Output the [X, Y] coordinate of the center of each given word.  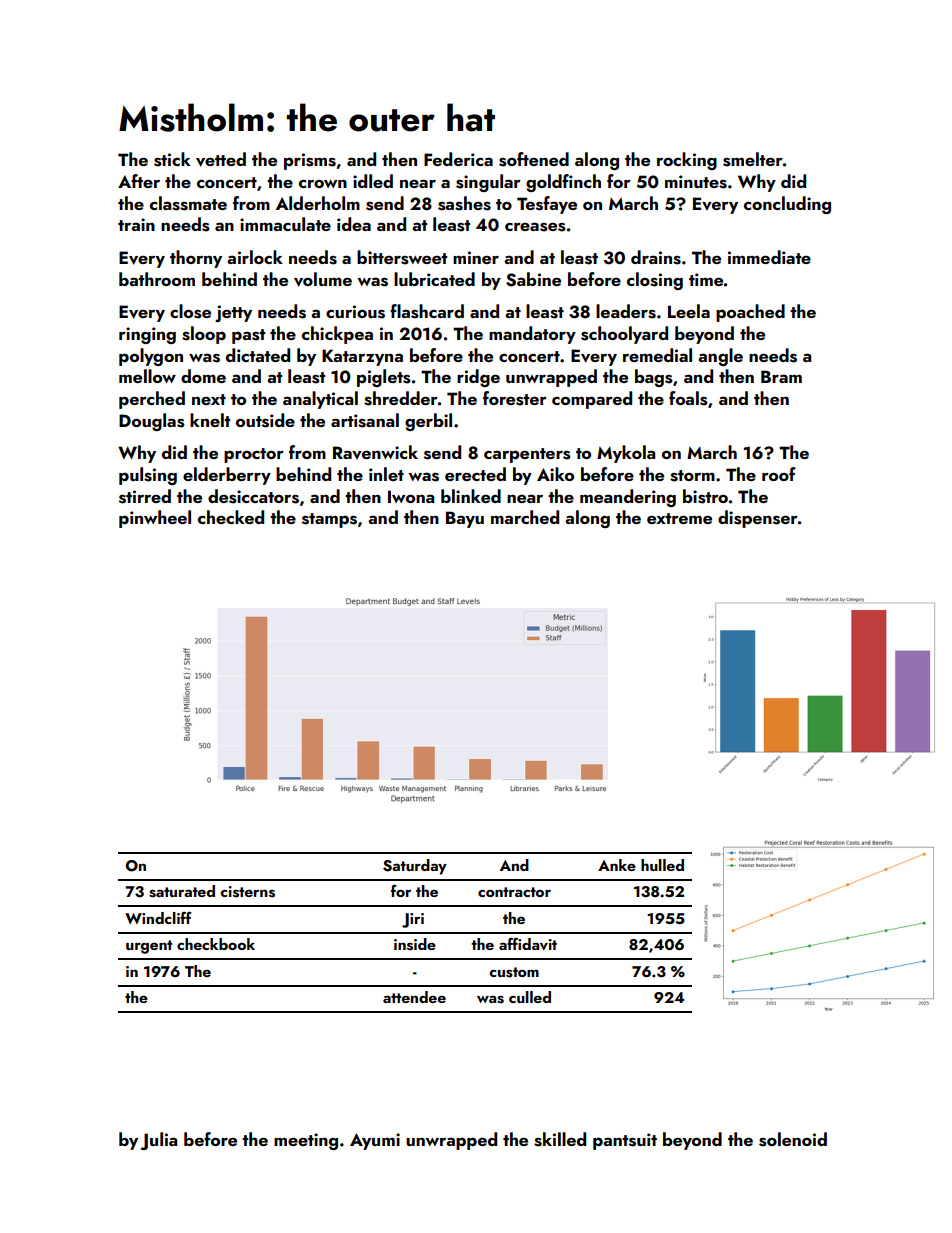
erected [475, 474]
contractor [514, 892]
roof [779, 474]
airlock [255, 257]
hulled [662, 865]
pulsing [148, 476]
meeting [306, 1141]
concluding [787, 205]
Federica [458, 159]
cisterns [247, 892]
